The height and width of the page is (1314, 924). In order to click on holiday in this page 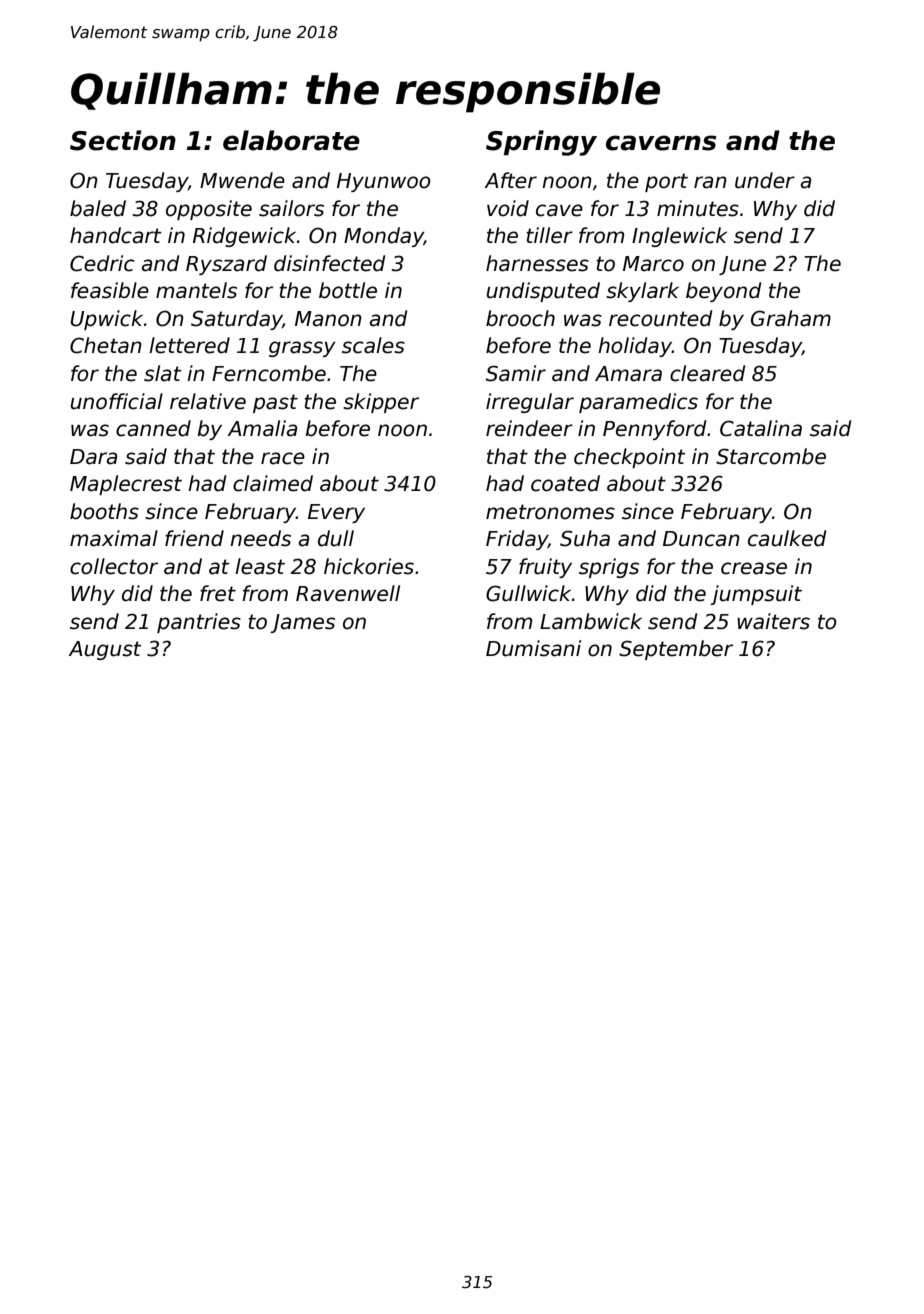, I will do `click(635, 347)`.
